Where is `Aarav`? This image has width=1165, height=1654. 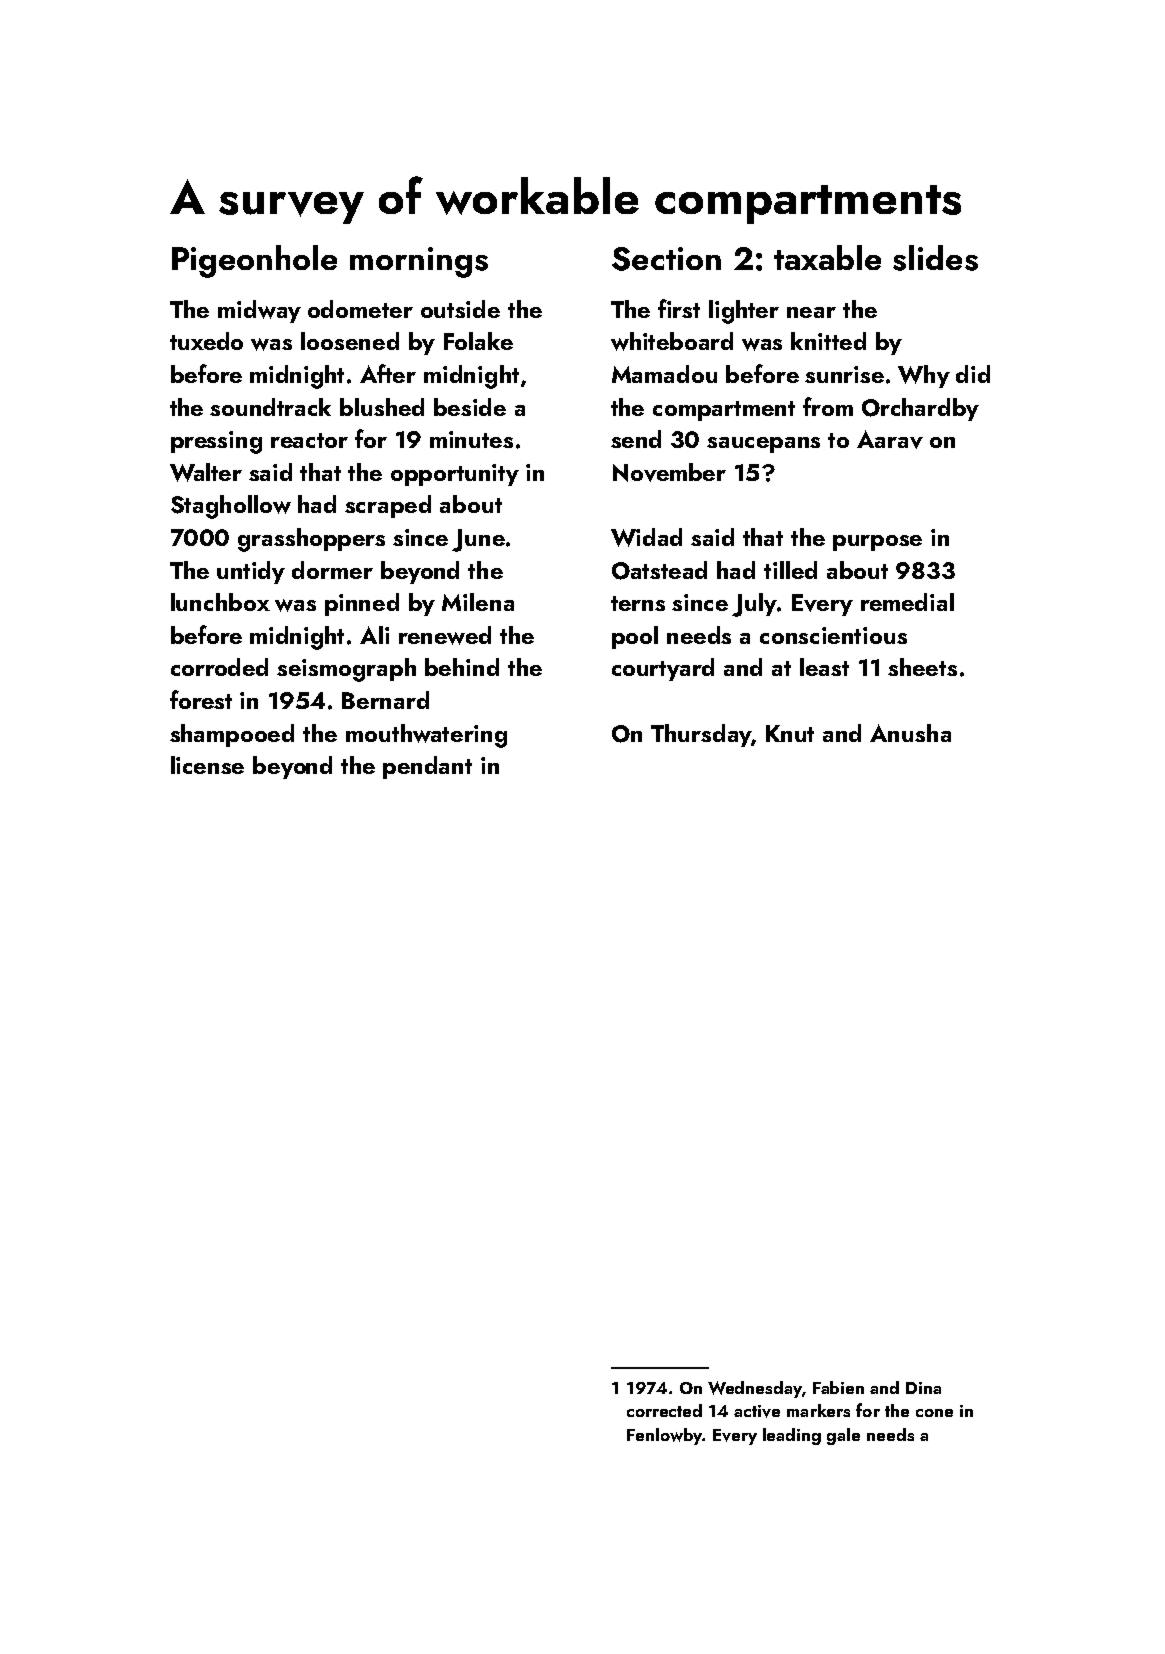 Aarav is located at coordinates (890, 439).
